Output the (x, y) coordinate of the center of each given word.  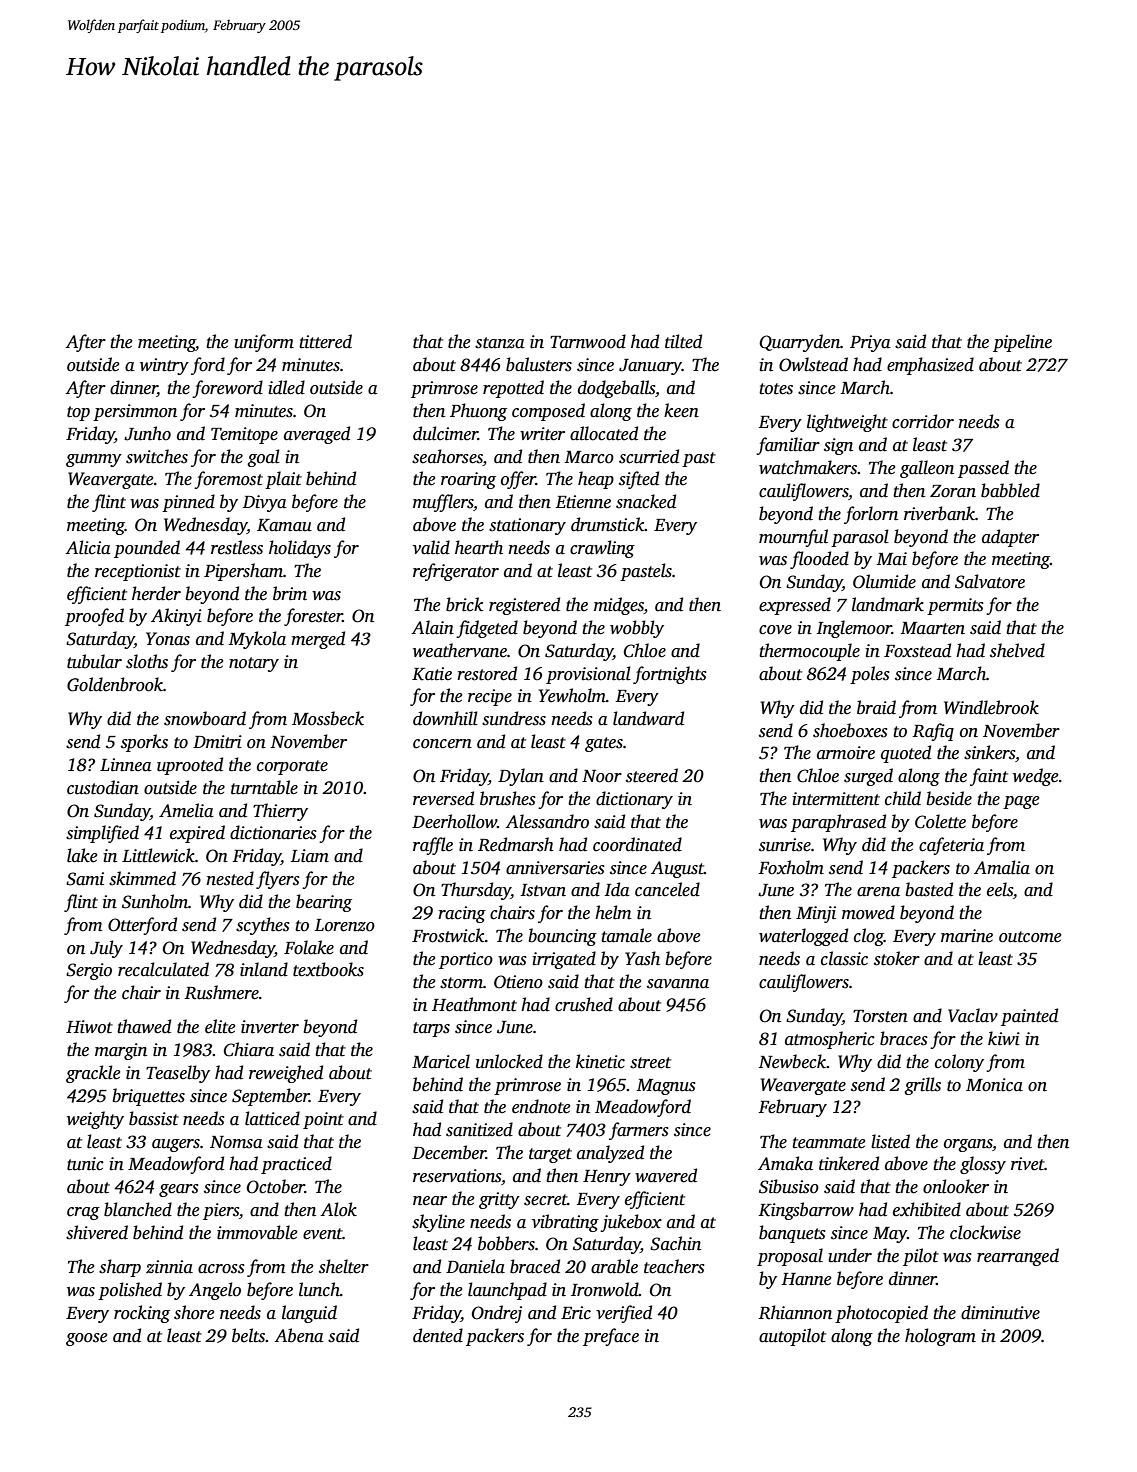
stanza (500, 343)
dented (438, 1335)
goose (86, 1339)
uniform (264, 343)
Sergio (89, 971)
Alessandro (547, 821)
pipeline (1022, 343)
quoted (906, 754)
